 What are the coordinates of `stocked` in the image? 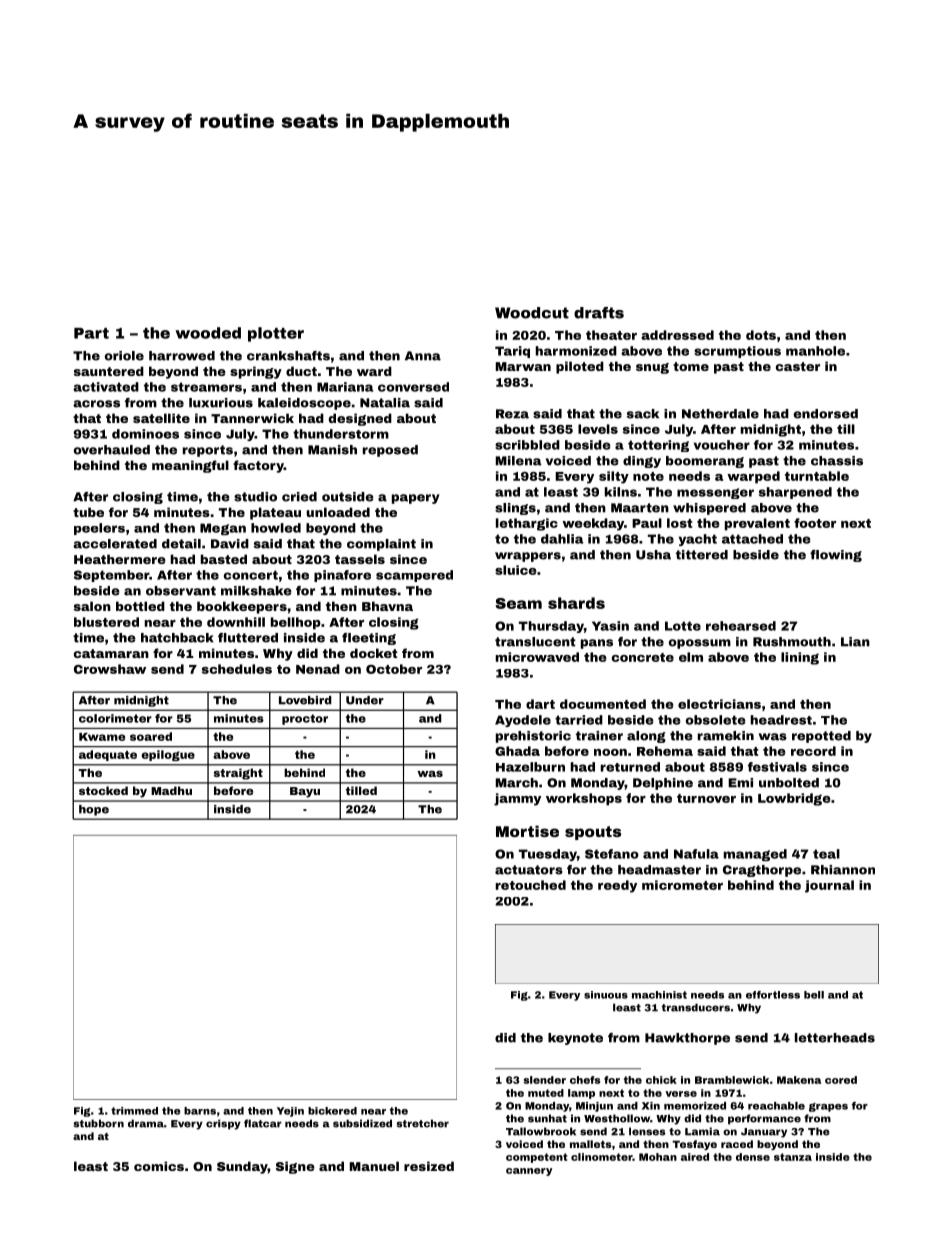 It's located at (103, 790).
